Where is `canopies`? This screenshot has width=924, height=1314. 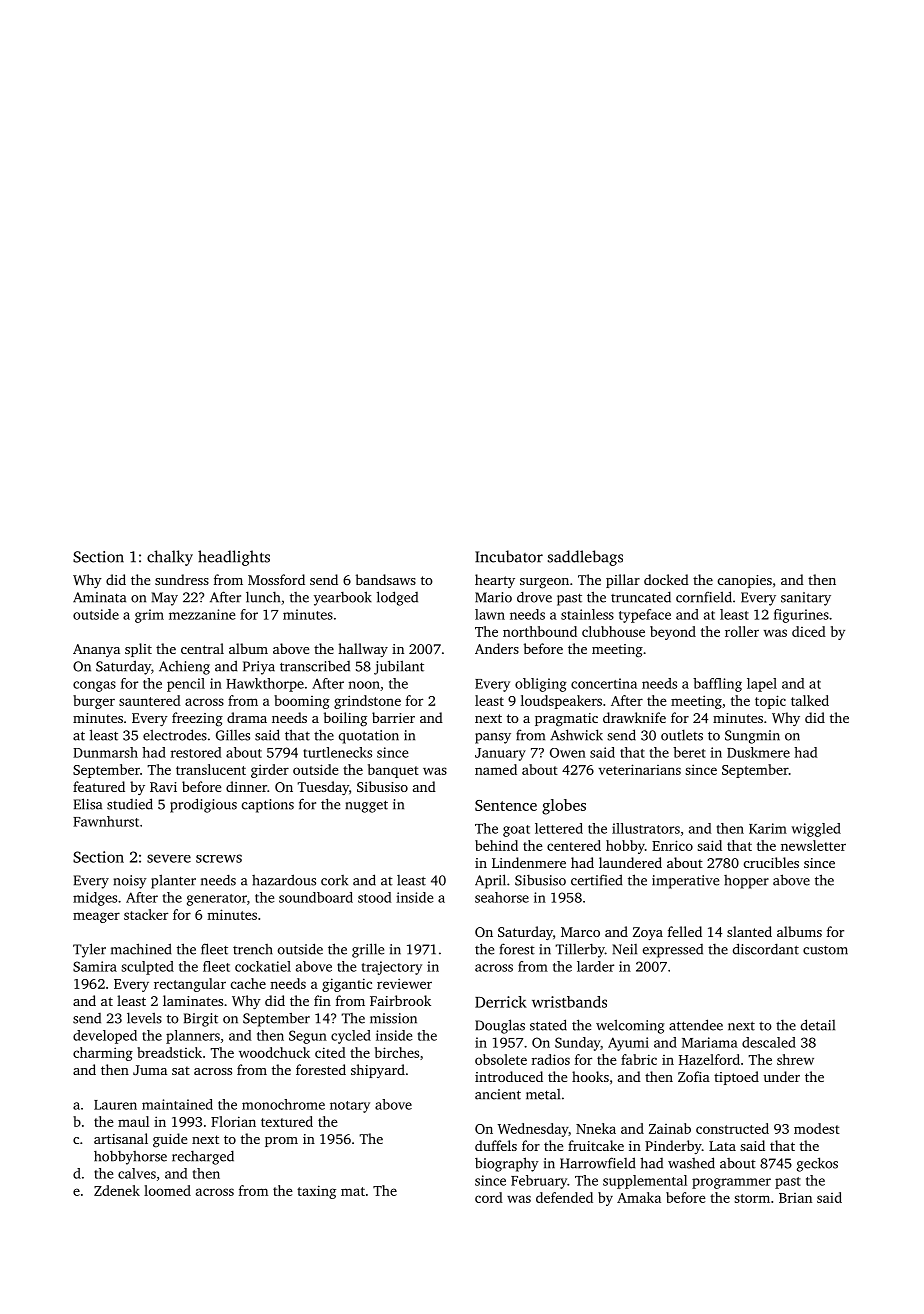
canopies is located at coordinates (745, 581).
